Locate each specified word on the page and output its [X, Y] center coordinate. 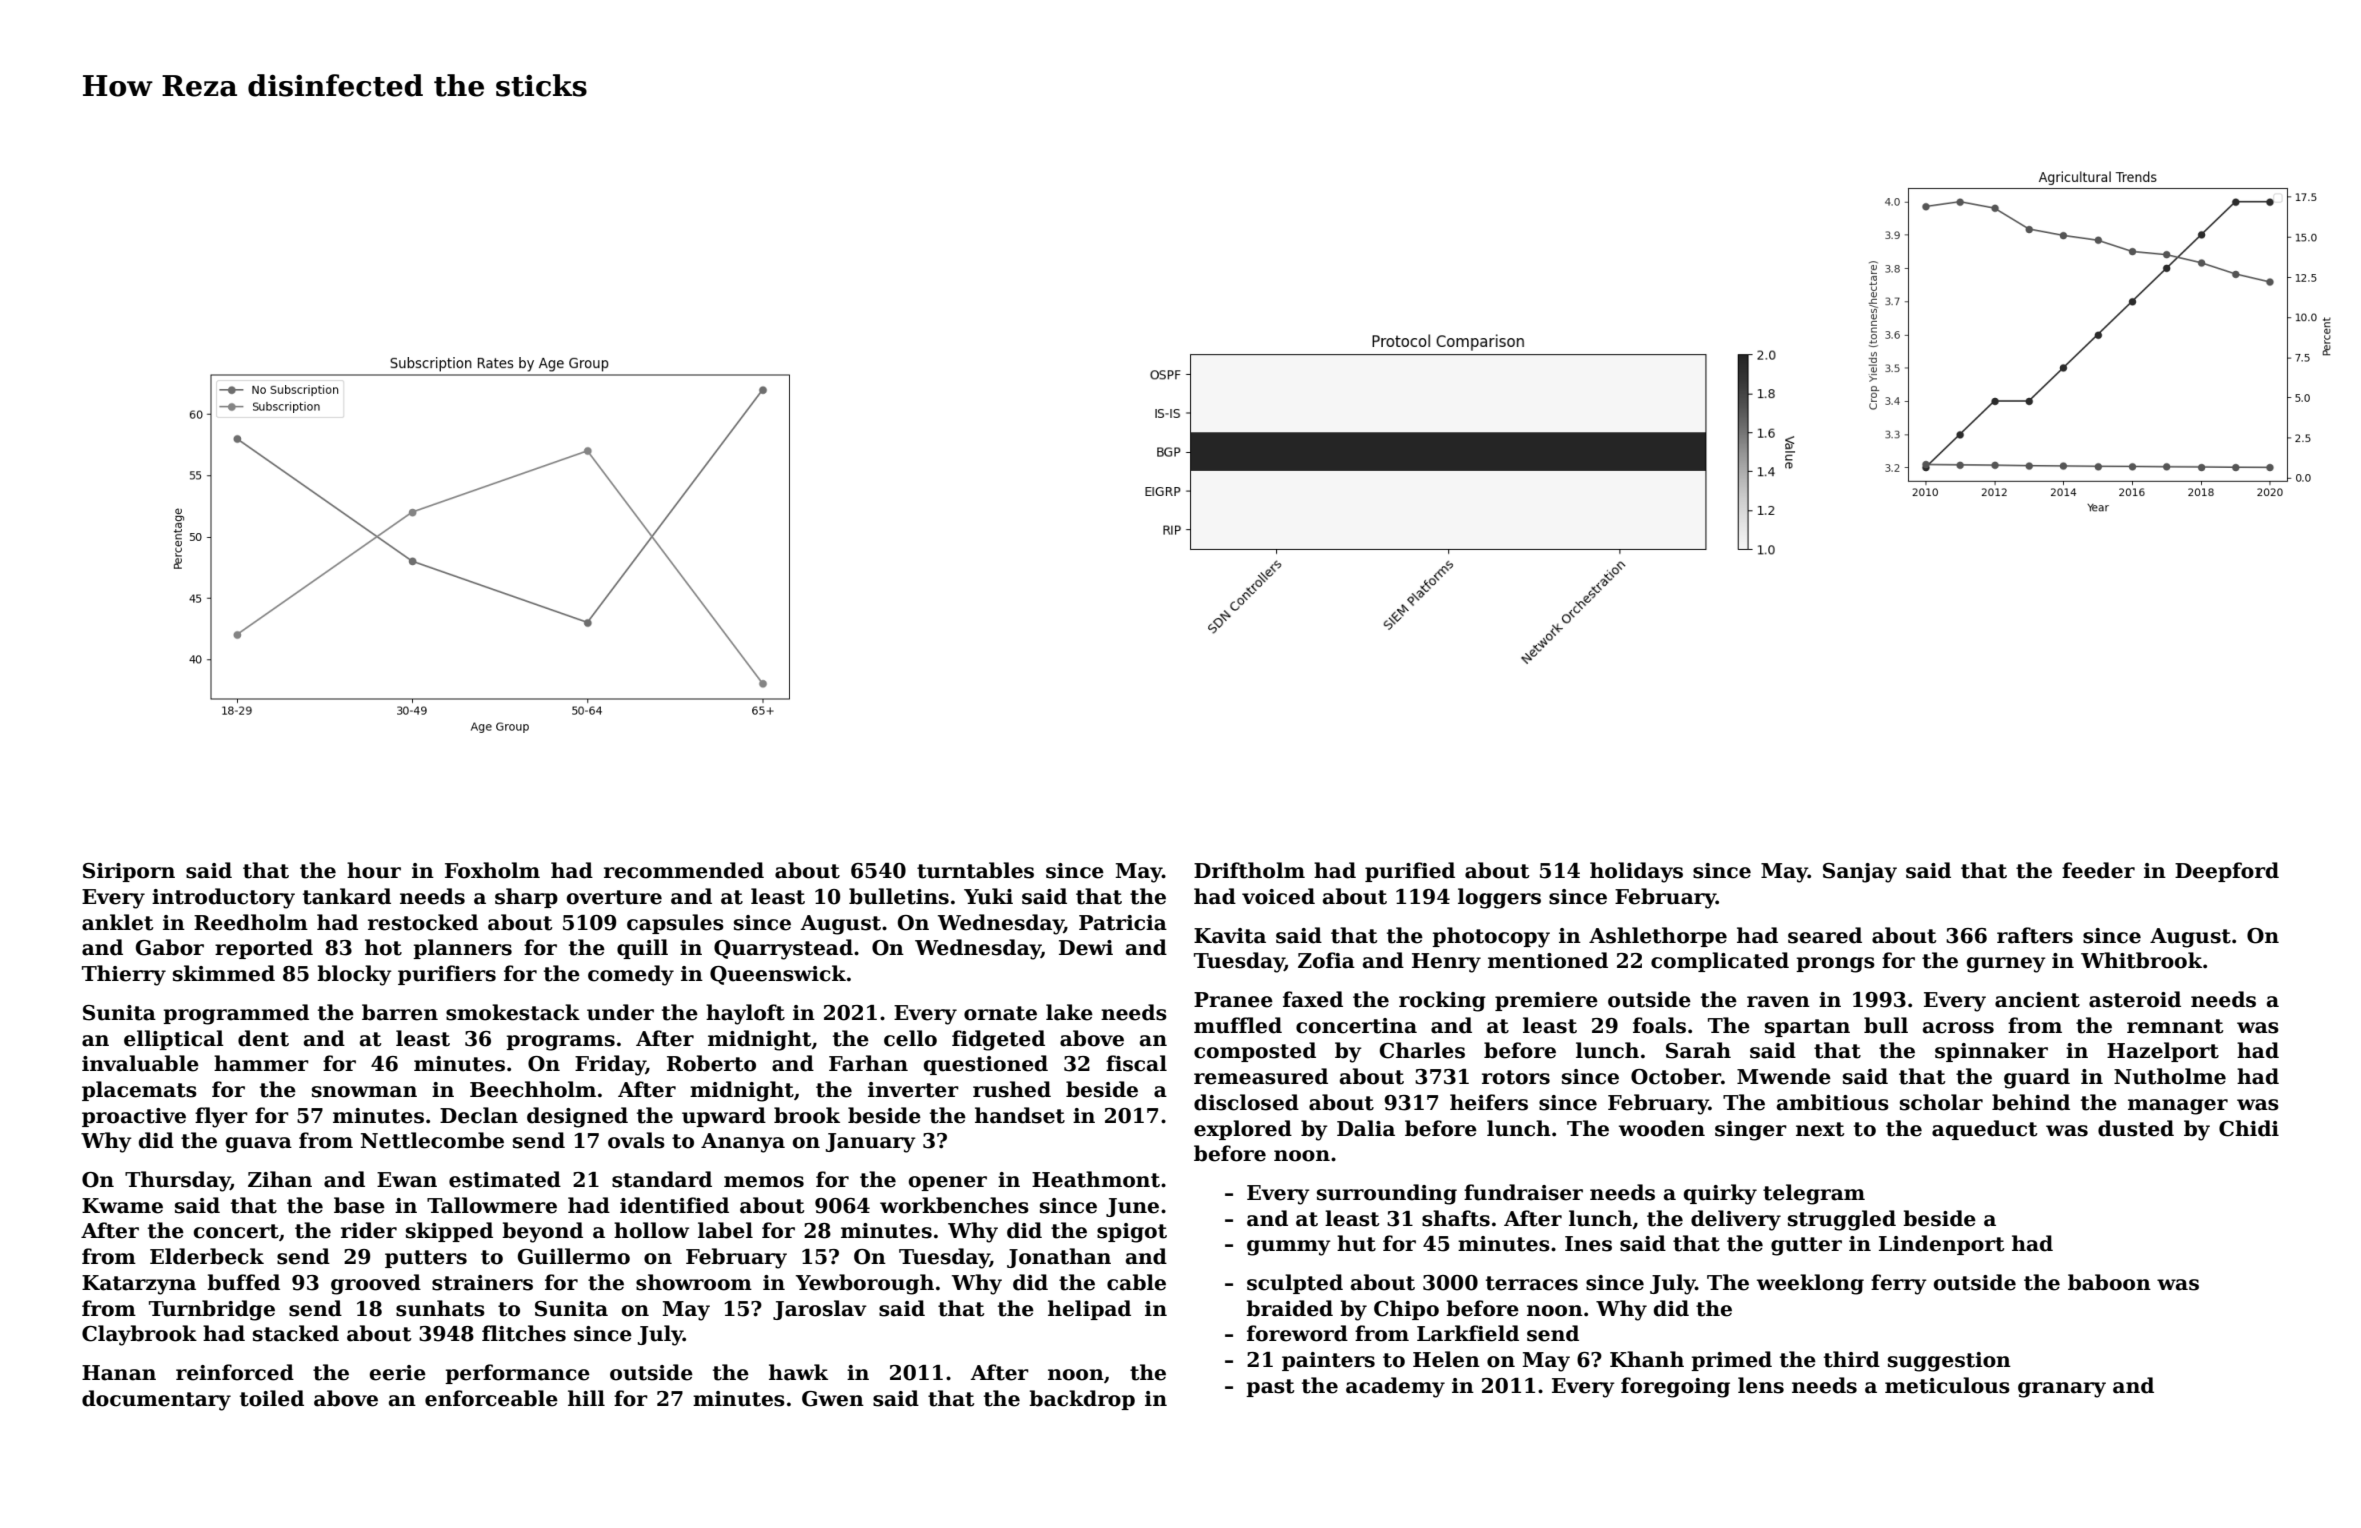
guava [259, 1145]
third [1852, 1359]
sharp [526, 898]
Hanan [119, 1373]
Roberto [711, 1063]
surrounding [1387, 1194]
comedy [631, 975]
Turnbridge [212, 1310]
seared [1825, 935]
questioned [986, 1065]
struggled [1842, 1220]
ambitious [1833, 1102]
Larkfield [1468, 1333]
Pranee [1233, 1000]
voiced [1278, 896]
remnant [2175, 1026]
